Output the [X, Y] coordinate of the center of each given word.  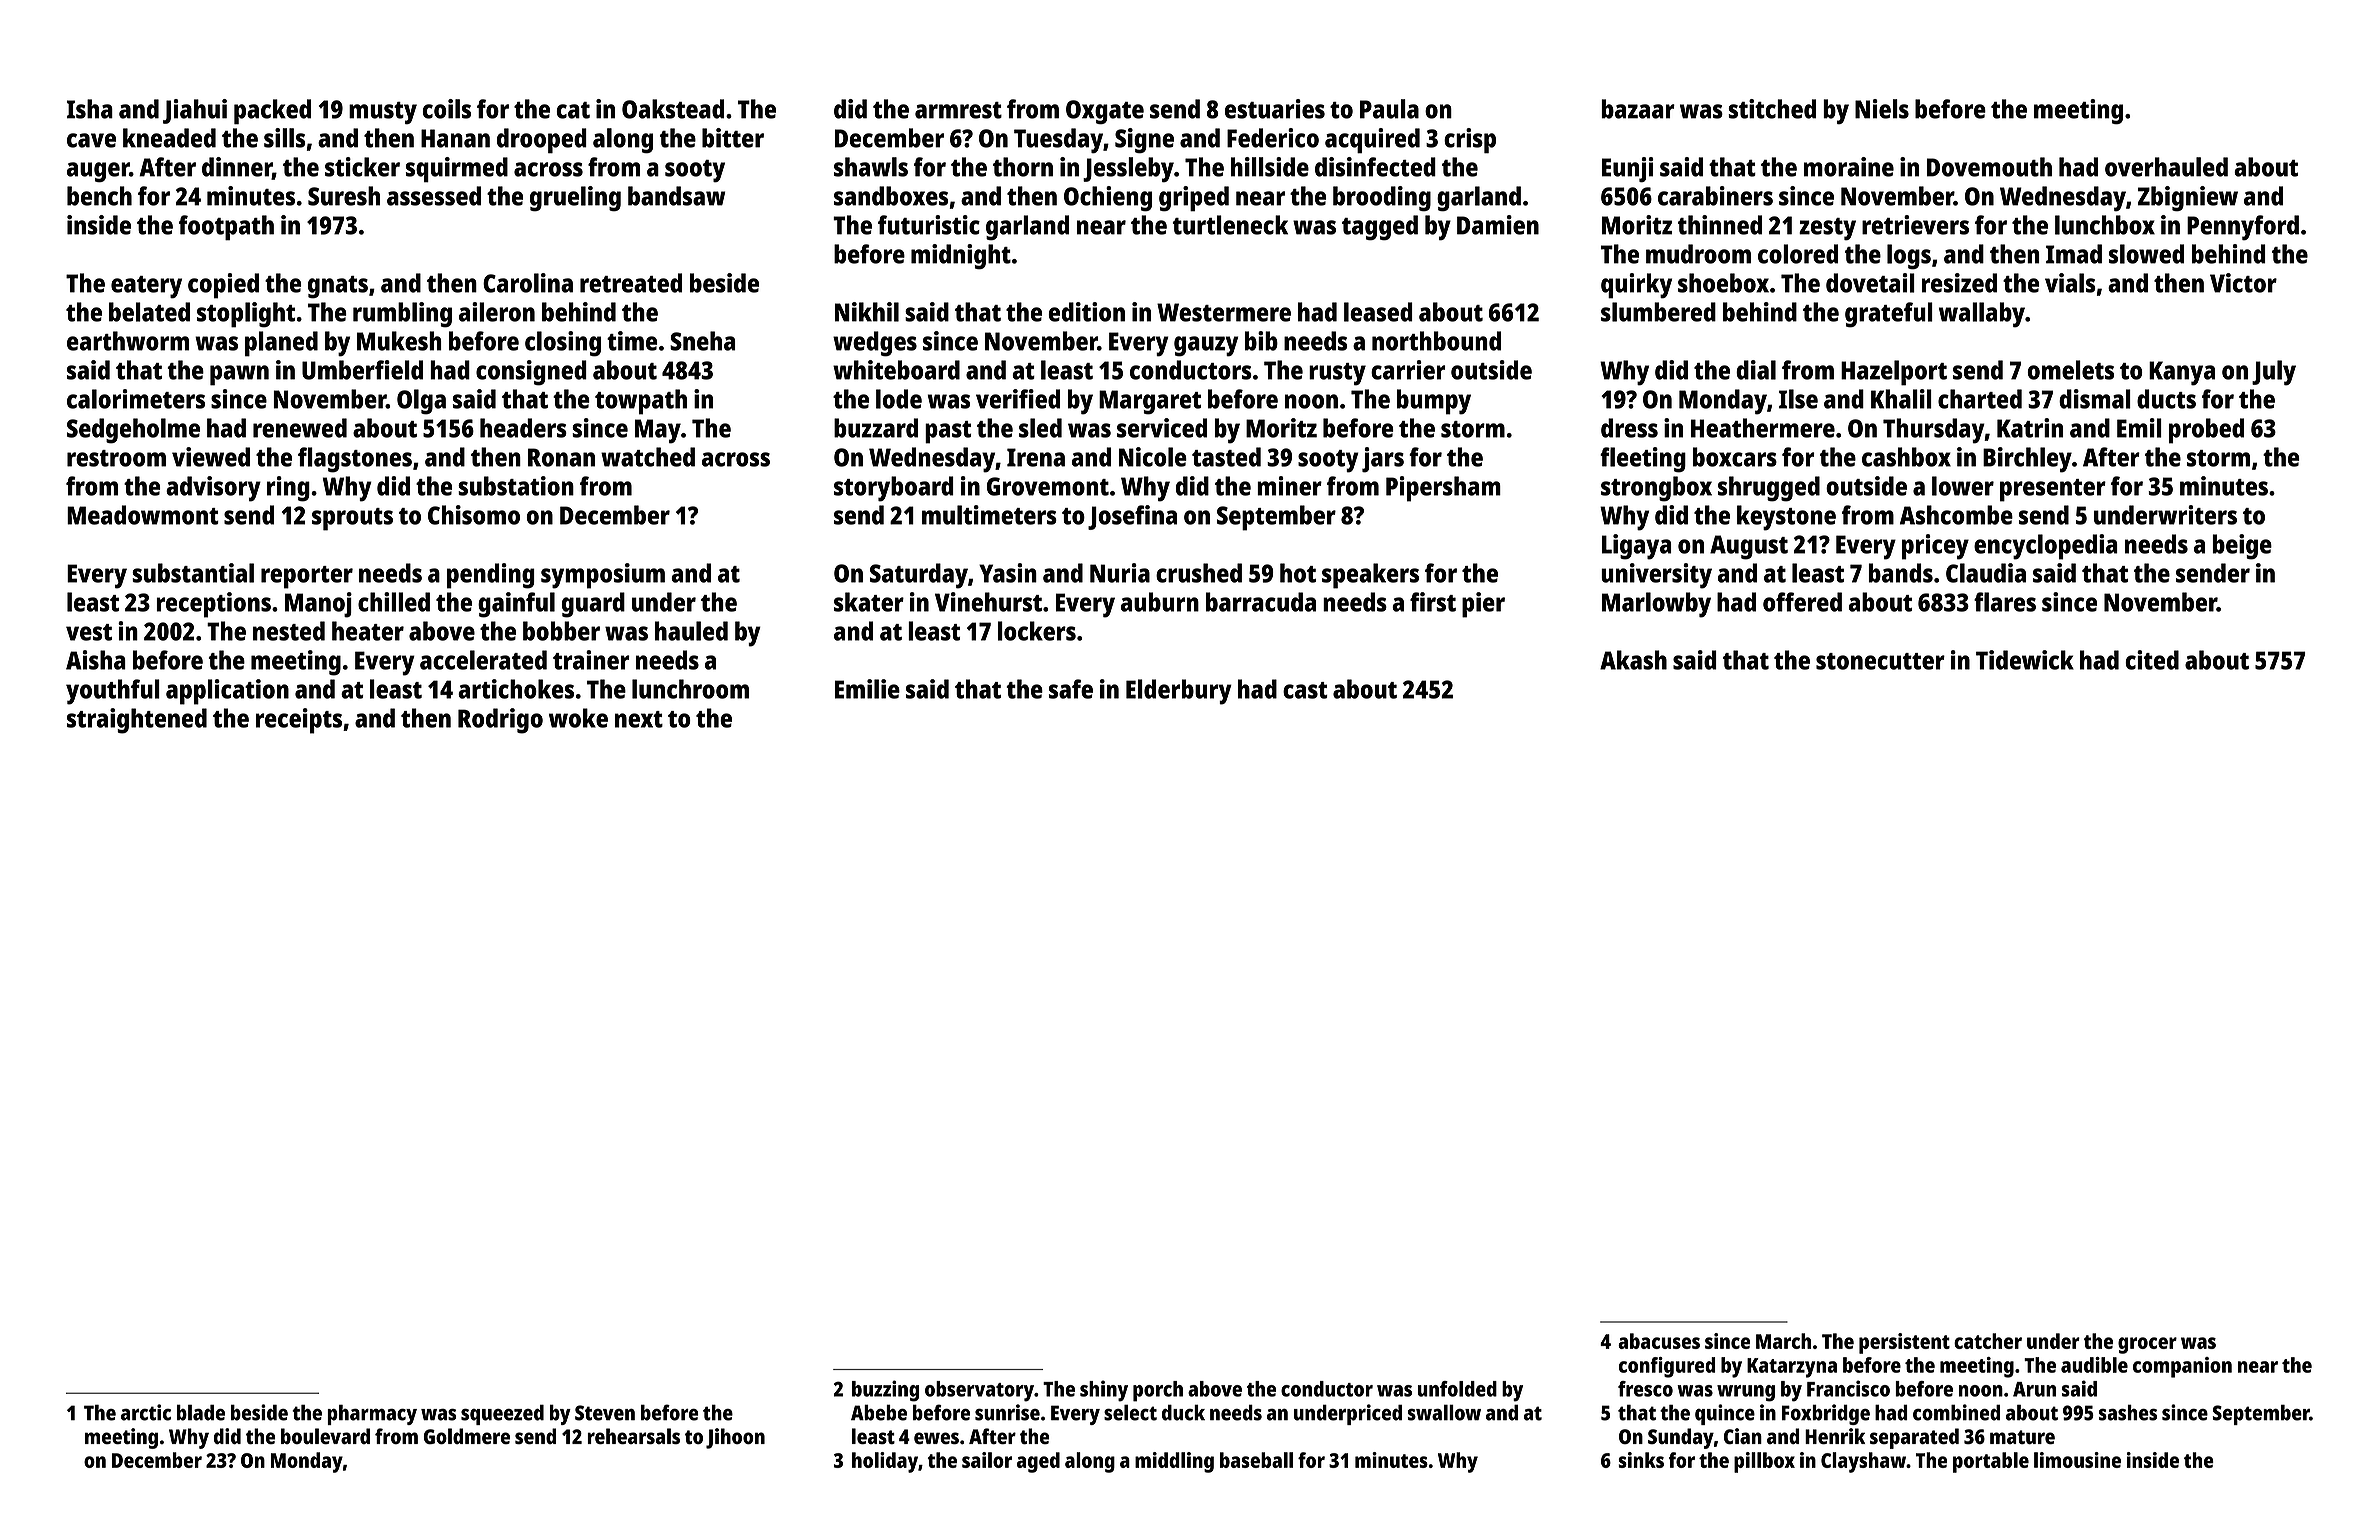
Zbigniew [2188, 199]
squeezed [502, 1414]
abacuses [1659, 1341]
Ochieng [1108, 199]
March [1783, 1341]
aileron [497, 312]
